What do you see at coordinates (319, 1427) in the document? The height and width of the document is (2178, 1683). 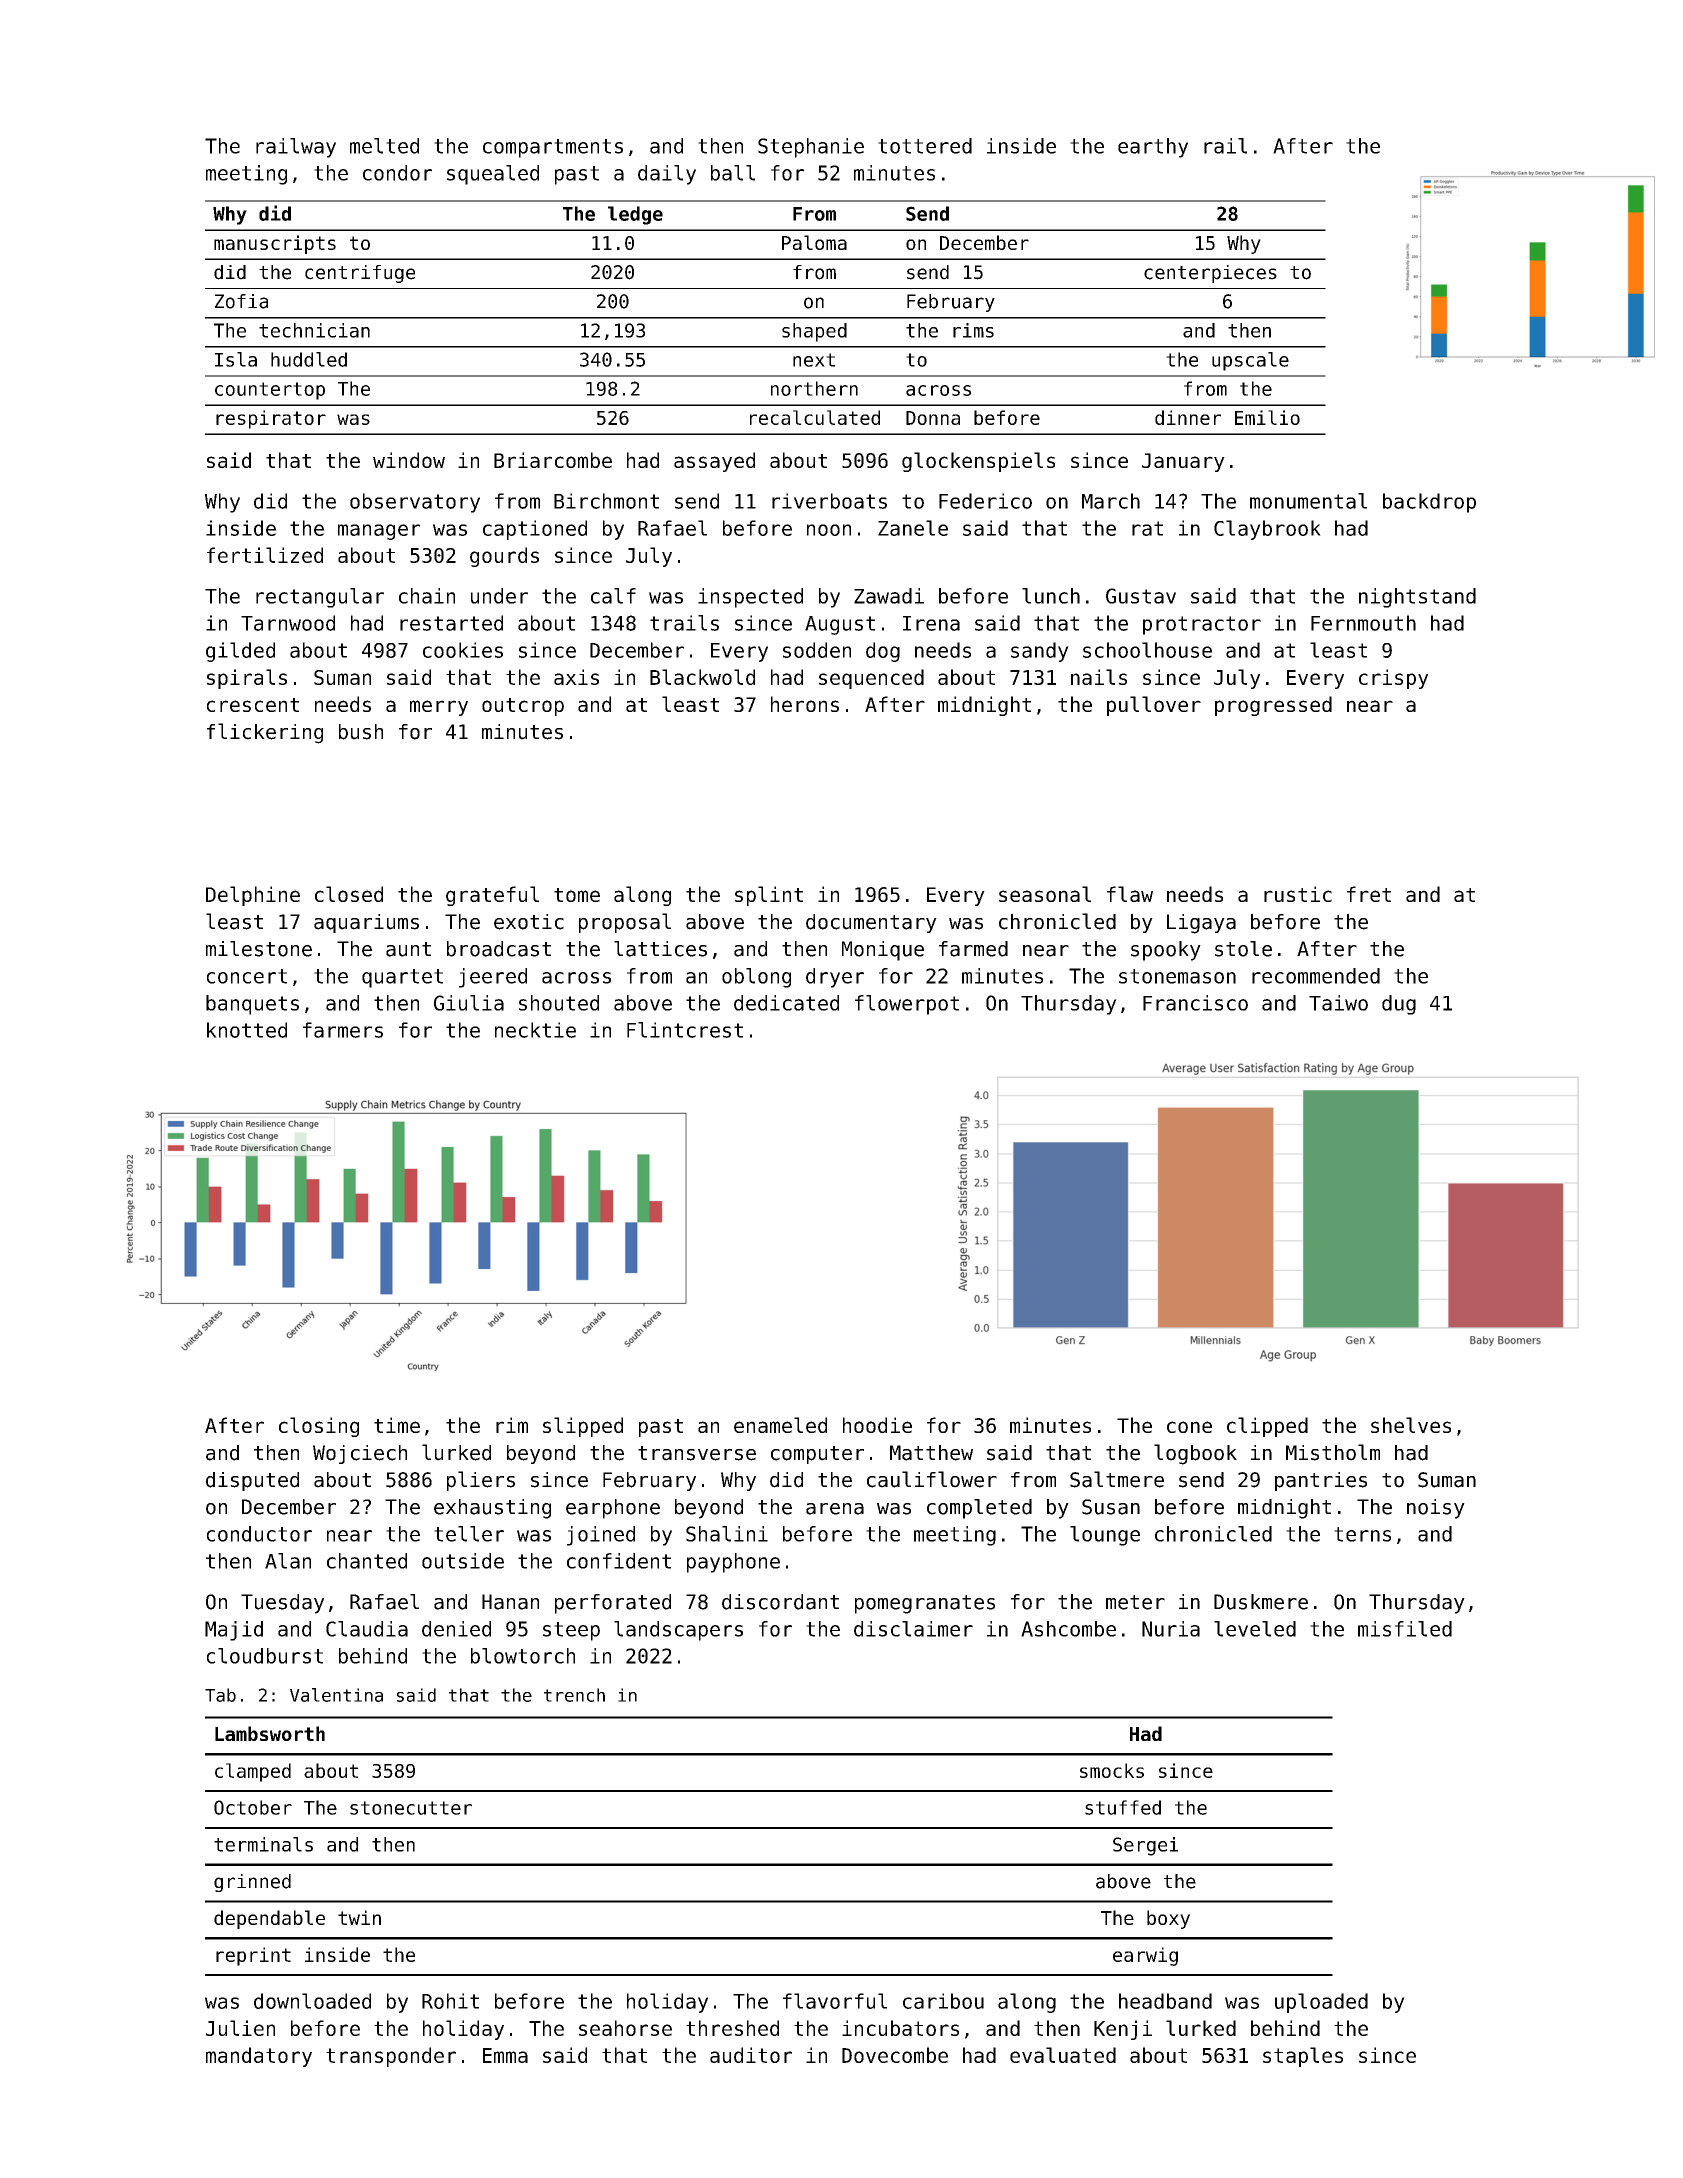 I see `closing` at bounding box center [319, 1427].
